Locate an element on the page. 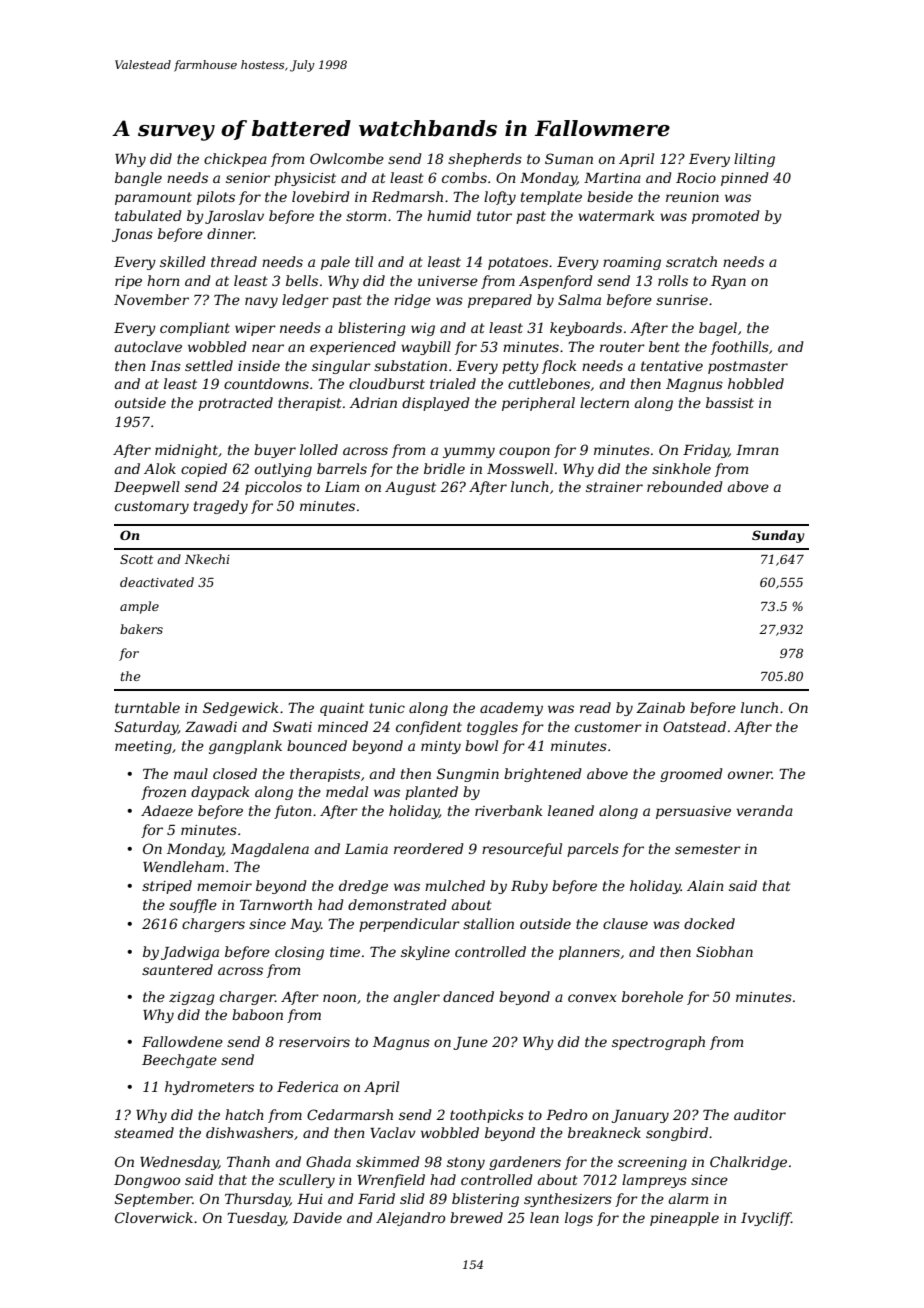  Vaclav is located at coordinates (393, 1132).
